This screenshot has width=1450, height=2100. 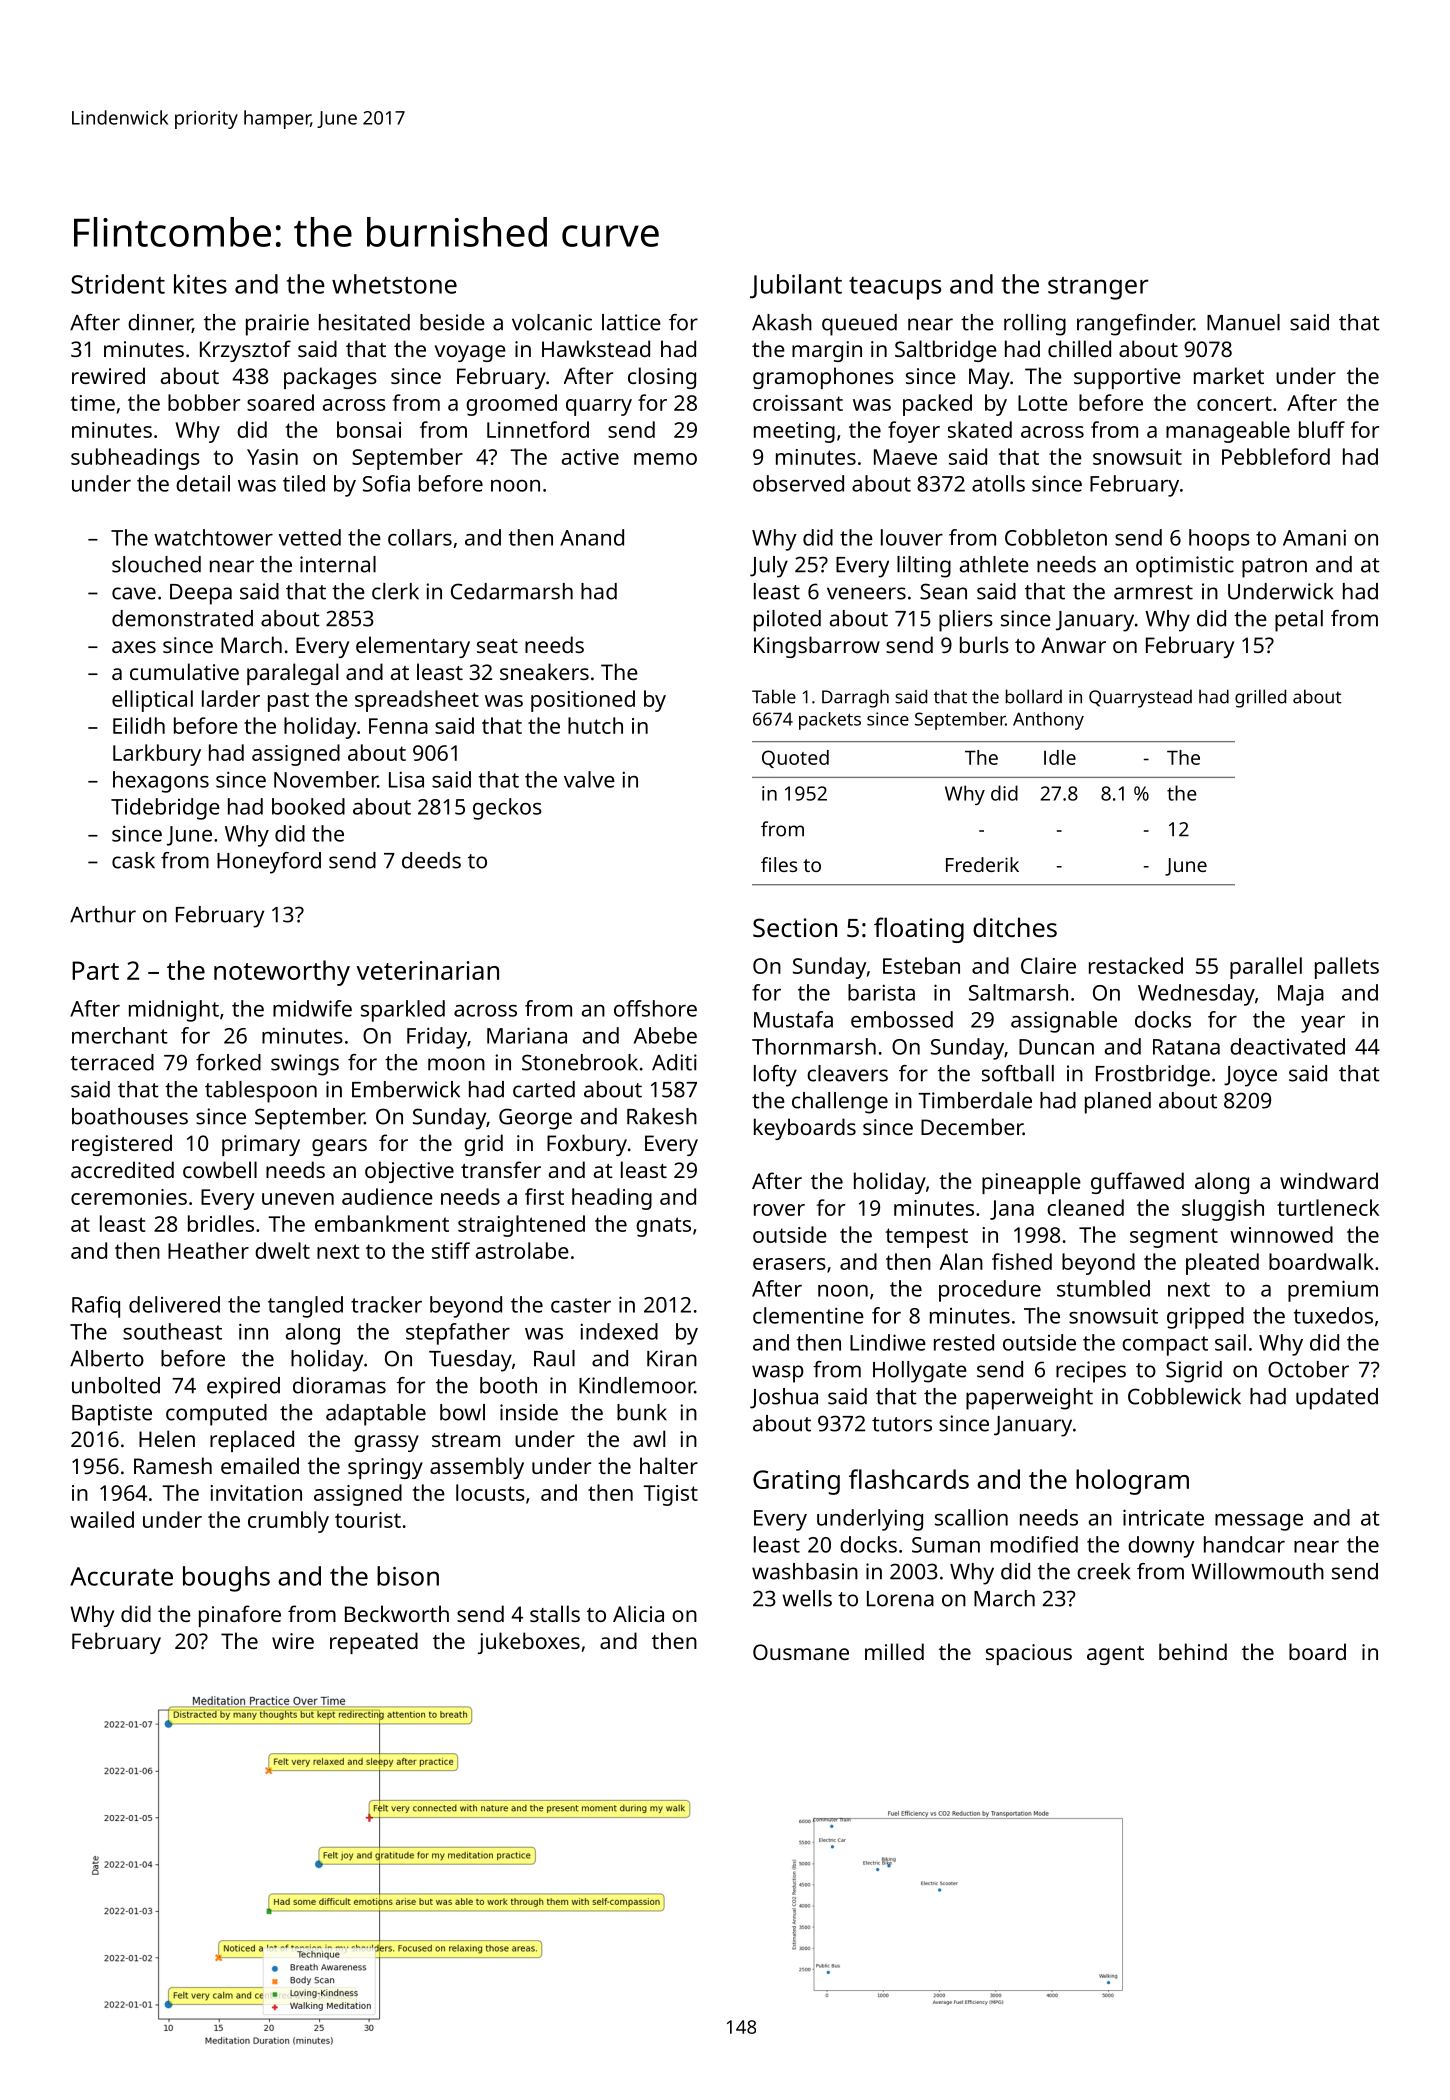 I want to click on pinafore, so click(x=240, y=1616).
